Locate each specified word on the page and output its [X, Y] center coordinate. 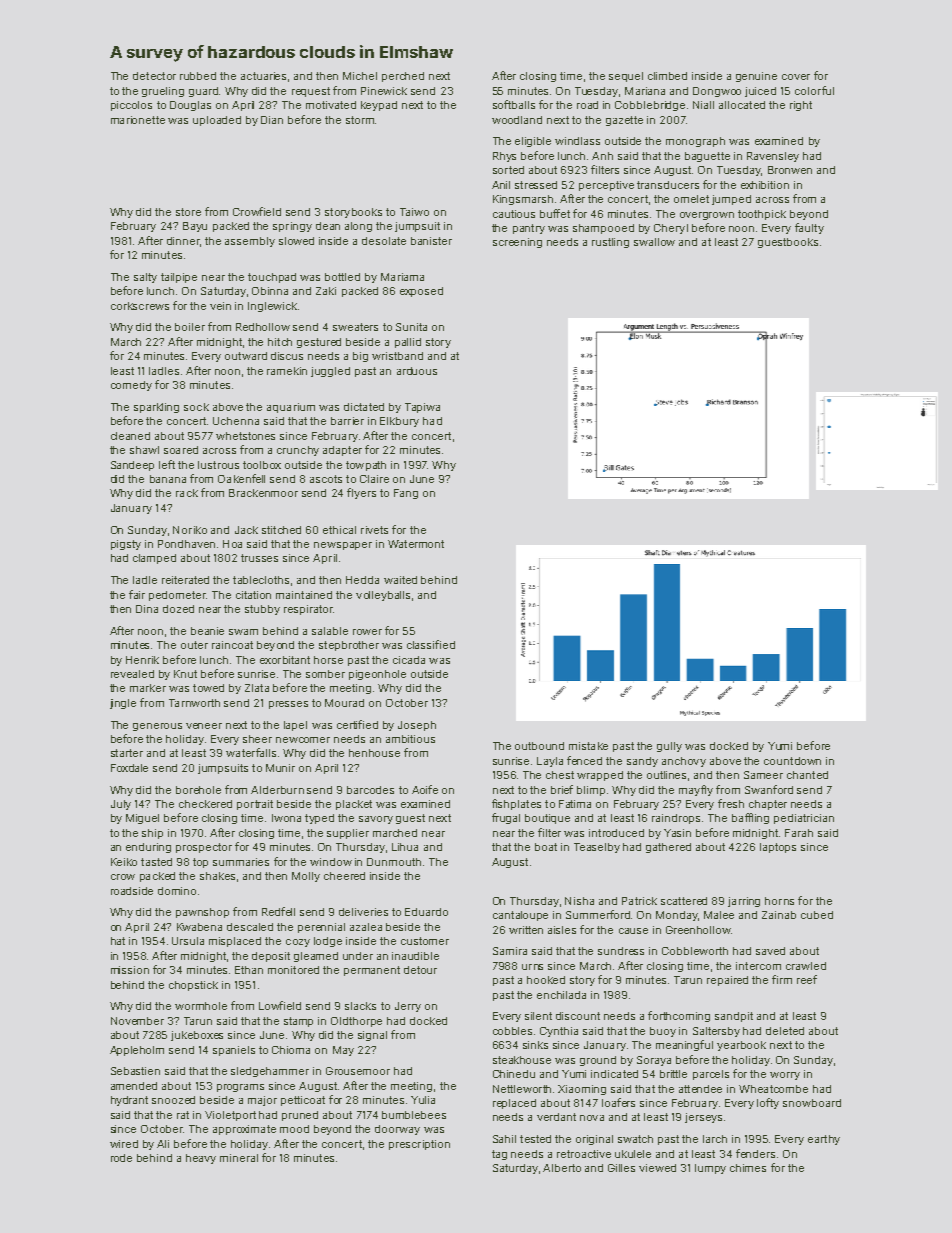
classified [431, 644]
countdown [792, 761]
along [358, 227]
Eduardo [426, 912]
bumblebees [414, 1115]
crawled [806, 966]
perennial [321, 928]
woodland [517, 120]
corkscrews [140, 306]
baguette [707, 157]
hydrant [129, 1101]
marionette [138, 120]
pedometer [177, 596]
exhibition [765, 185]
